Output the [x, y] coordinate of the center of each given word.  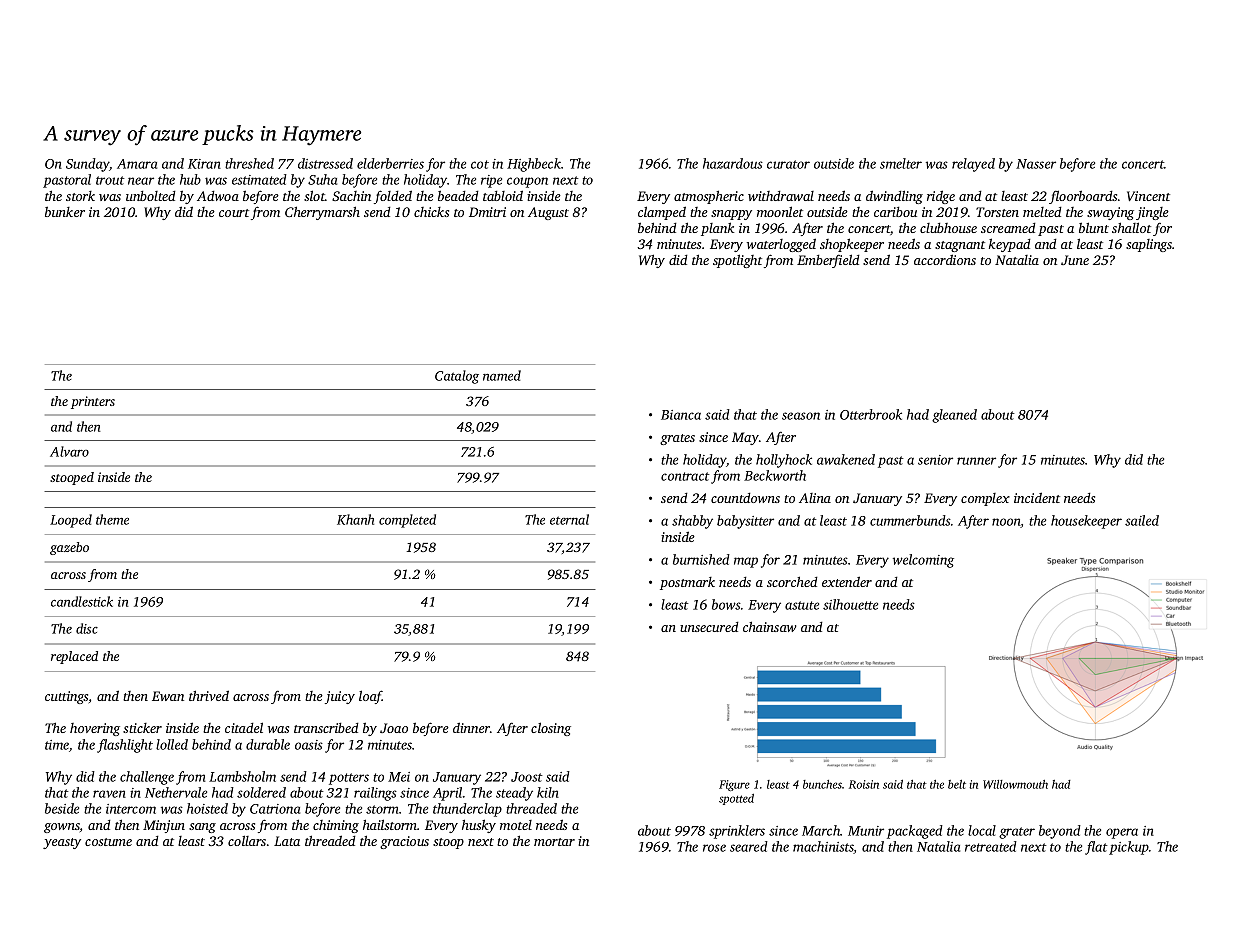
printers [93, 402]
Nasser [1036, 164]
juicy [340, 697]
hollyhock [784, 461]
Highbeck [534, 165]
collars [247, 840]
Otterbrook [871, 414]
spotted [736, 799]
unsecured [709, 627]
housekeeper [1086, 522]
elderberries [390, 163]
